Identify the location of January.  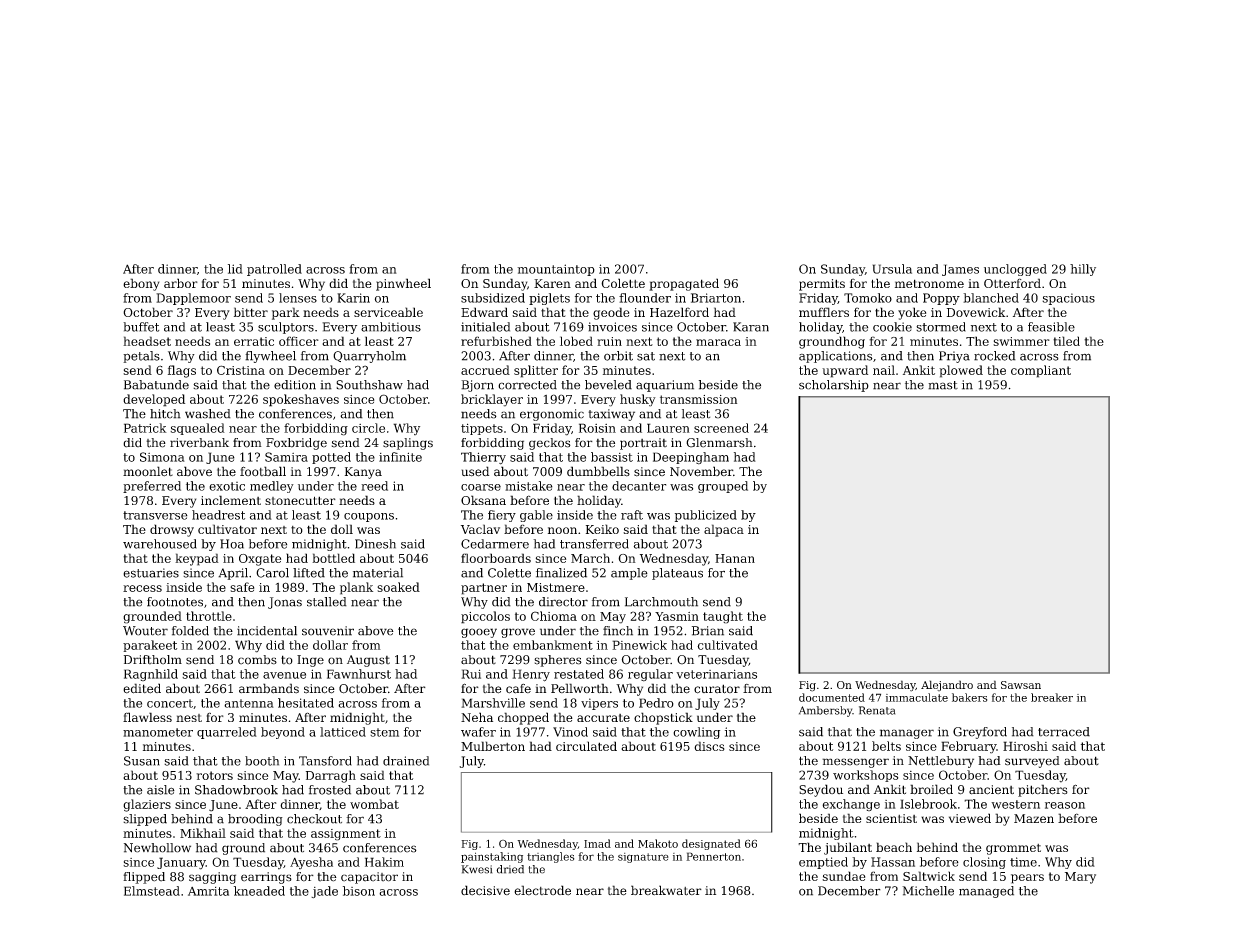
(181, 863).
